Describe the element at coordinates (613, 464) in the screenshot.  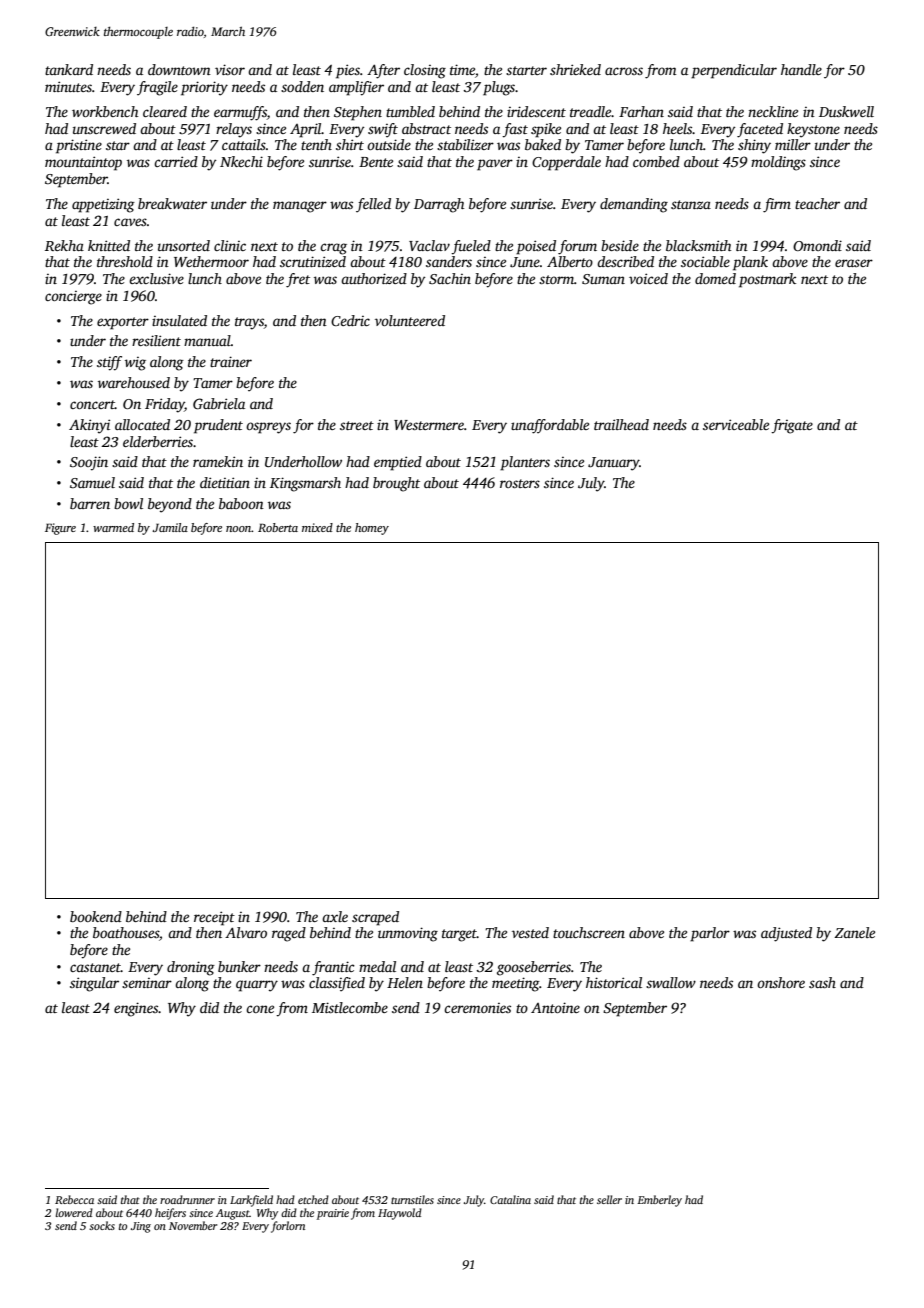
I see `January` at that location.
